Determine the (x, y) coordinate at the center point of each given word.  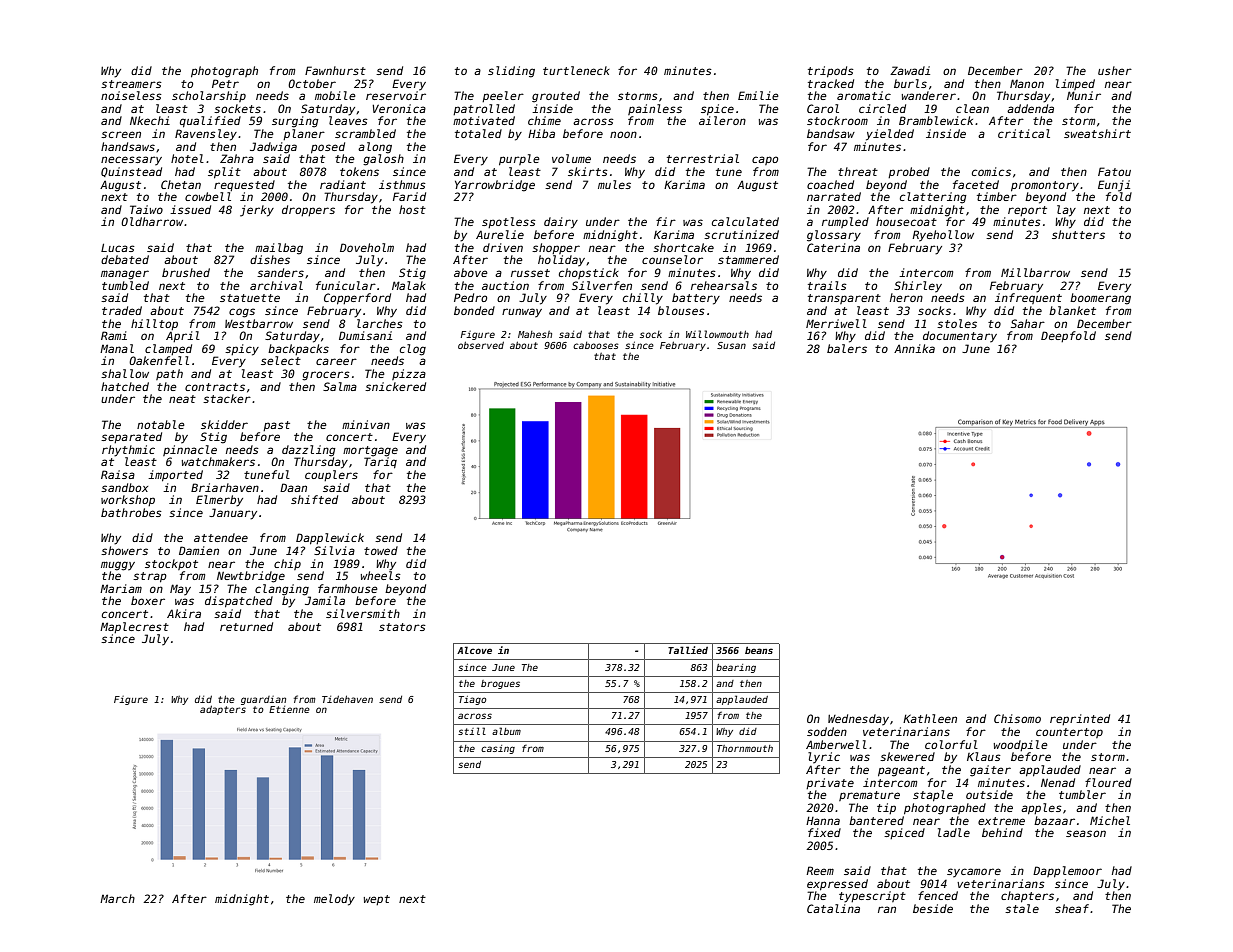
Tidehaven (347, 699)
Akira (184, 613)
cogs (242, 313)
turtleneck (576, 70)
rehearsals (724, 285)
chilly (643, 299)
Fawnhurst (335, 70)
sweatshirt (1097, 133)
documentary (960, 337)
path (169, 374)
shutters (1078, 234)
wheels (381, 575)
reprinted (1080, 719)
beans (759, 650)
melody (334, 900)
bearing (736, 668)
